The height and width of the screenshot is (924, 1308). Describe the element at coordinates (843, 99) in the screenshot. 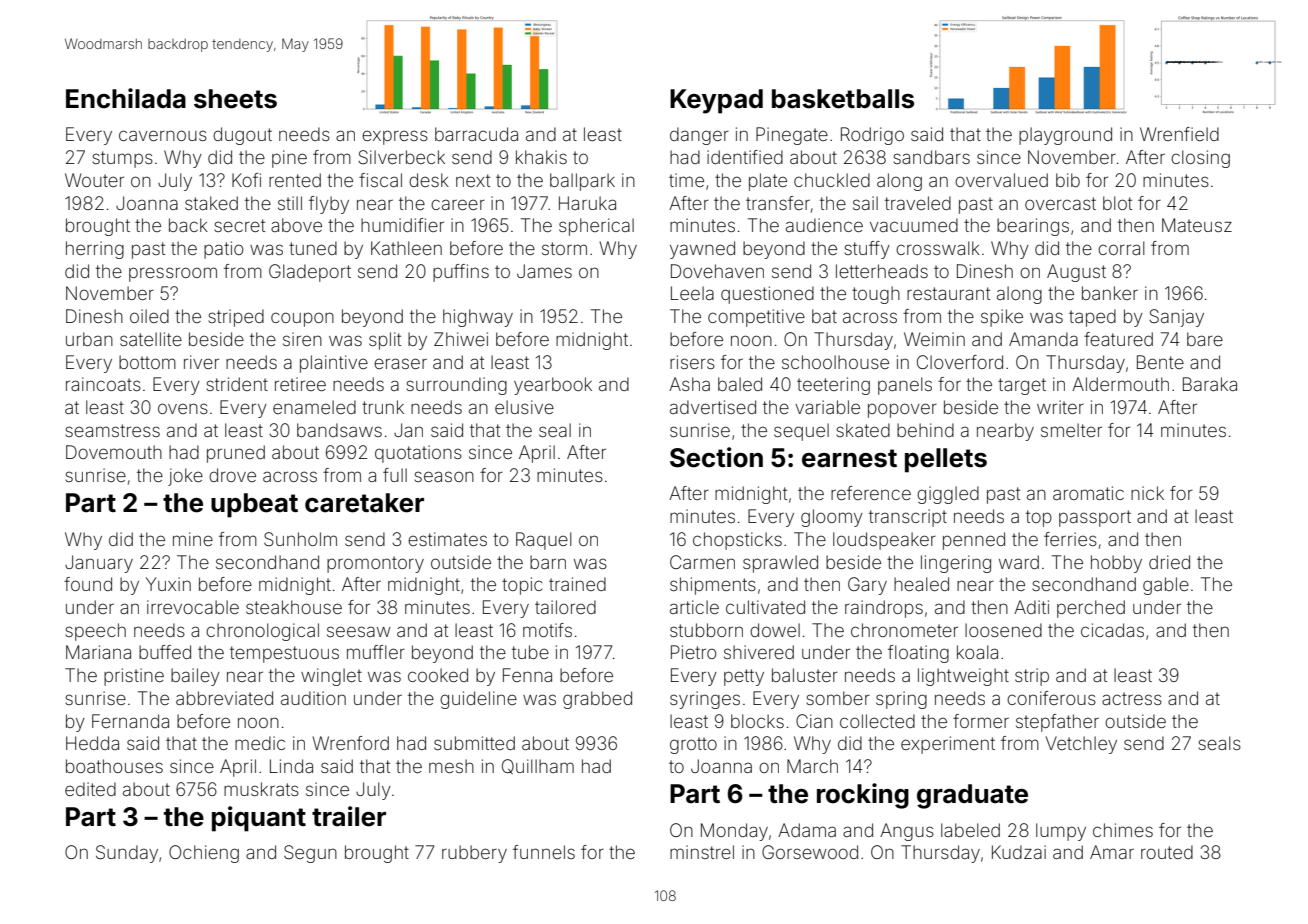

I see `basketballs` at that location.
